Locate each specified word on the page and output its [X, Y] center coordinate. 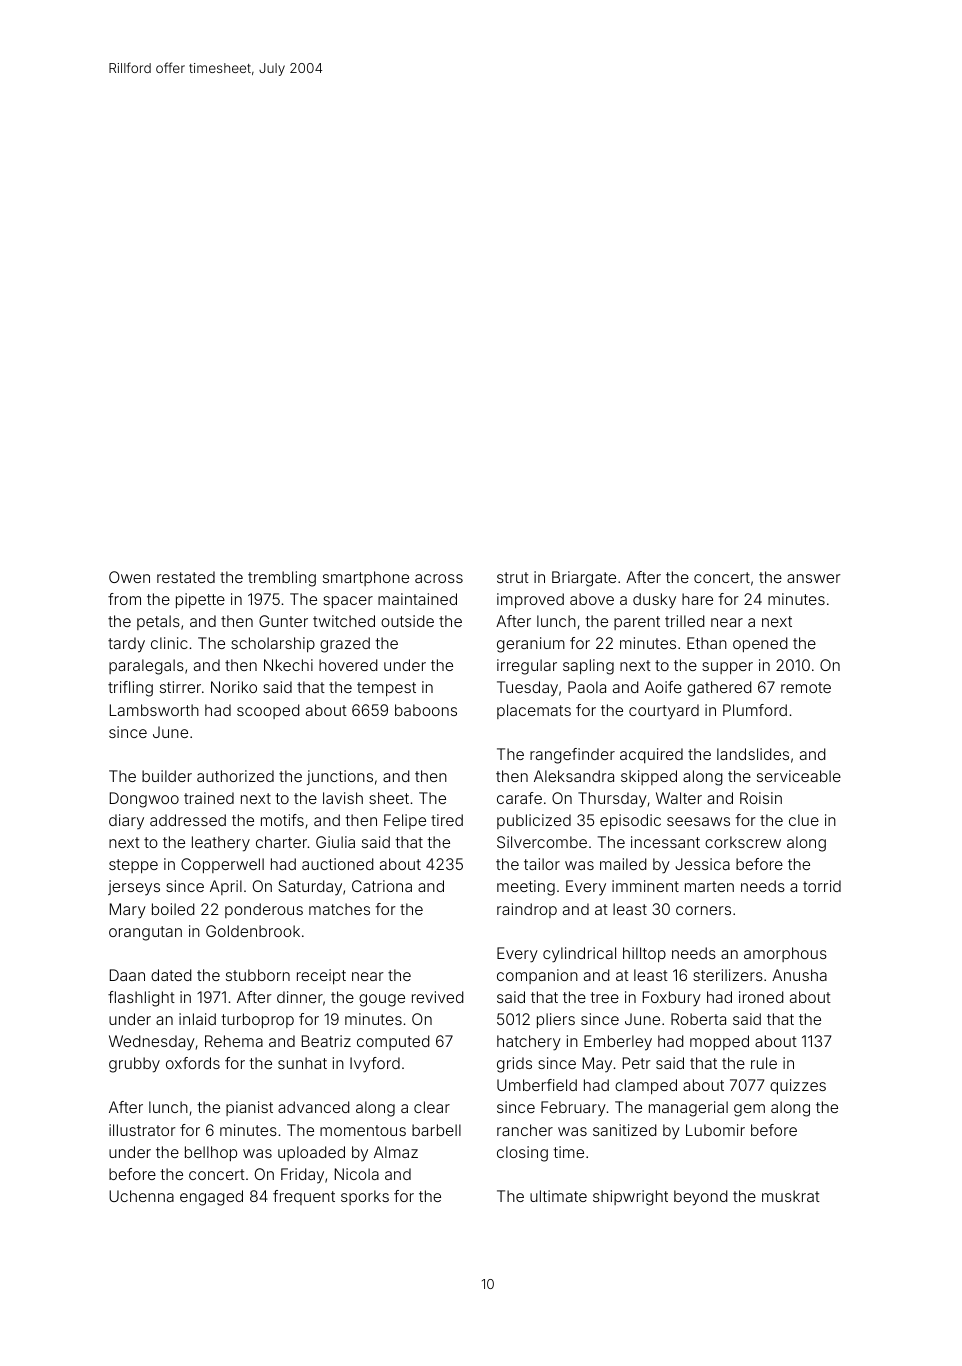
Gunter [283, 621]
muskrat [791, 1196]
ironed [761, 997]
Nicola [357, 1174]
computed [393, 1042]
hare [697, 599]
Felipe [405, 821]
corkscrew [743, 842]
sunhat [302, 1063]
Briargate [584, 579]
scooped [268, 711]
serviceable [799, 776]
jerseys [134, 888]
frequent [304, 1197]
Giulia [335, 842]
